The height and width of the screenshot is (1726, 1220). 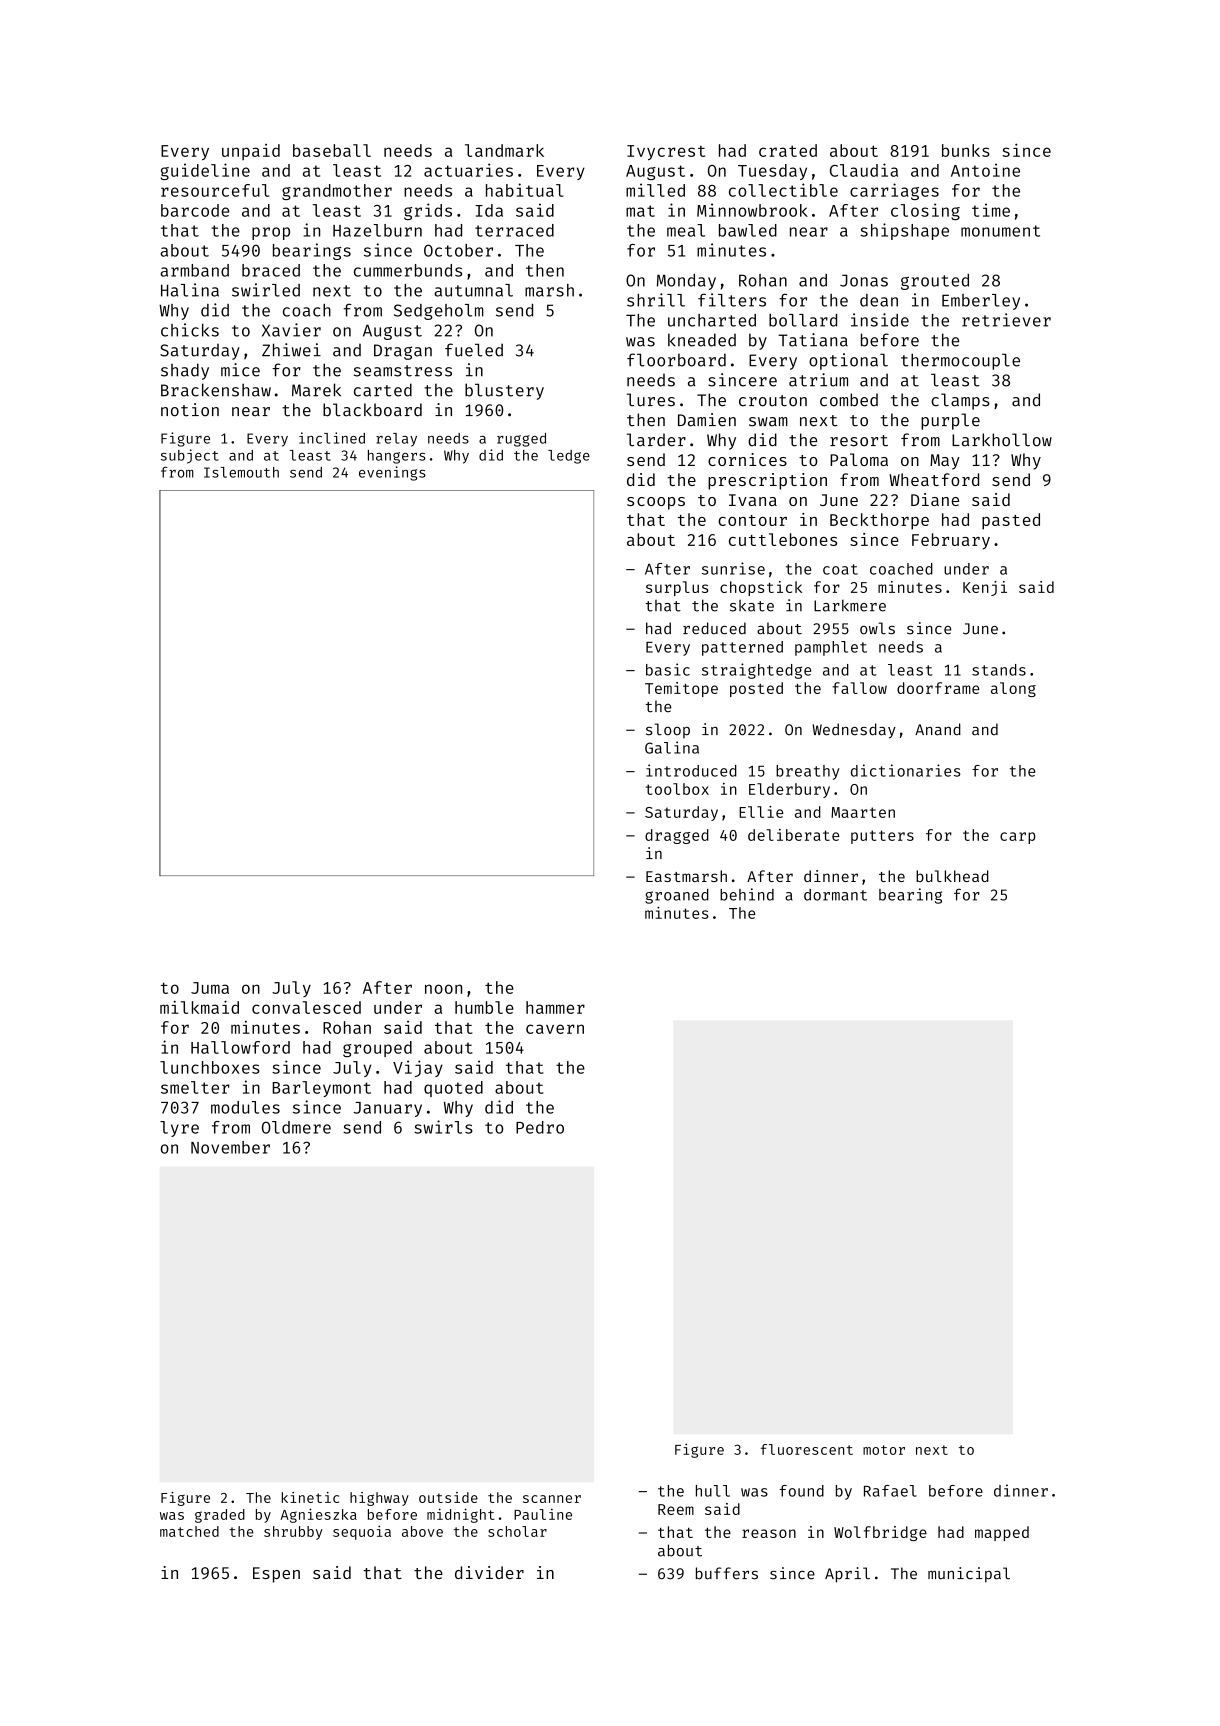 What do you see at coordinates (540, 1127) in the screenshot?
I see `Pedro` at bounding box center [540, 1127].
